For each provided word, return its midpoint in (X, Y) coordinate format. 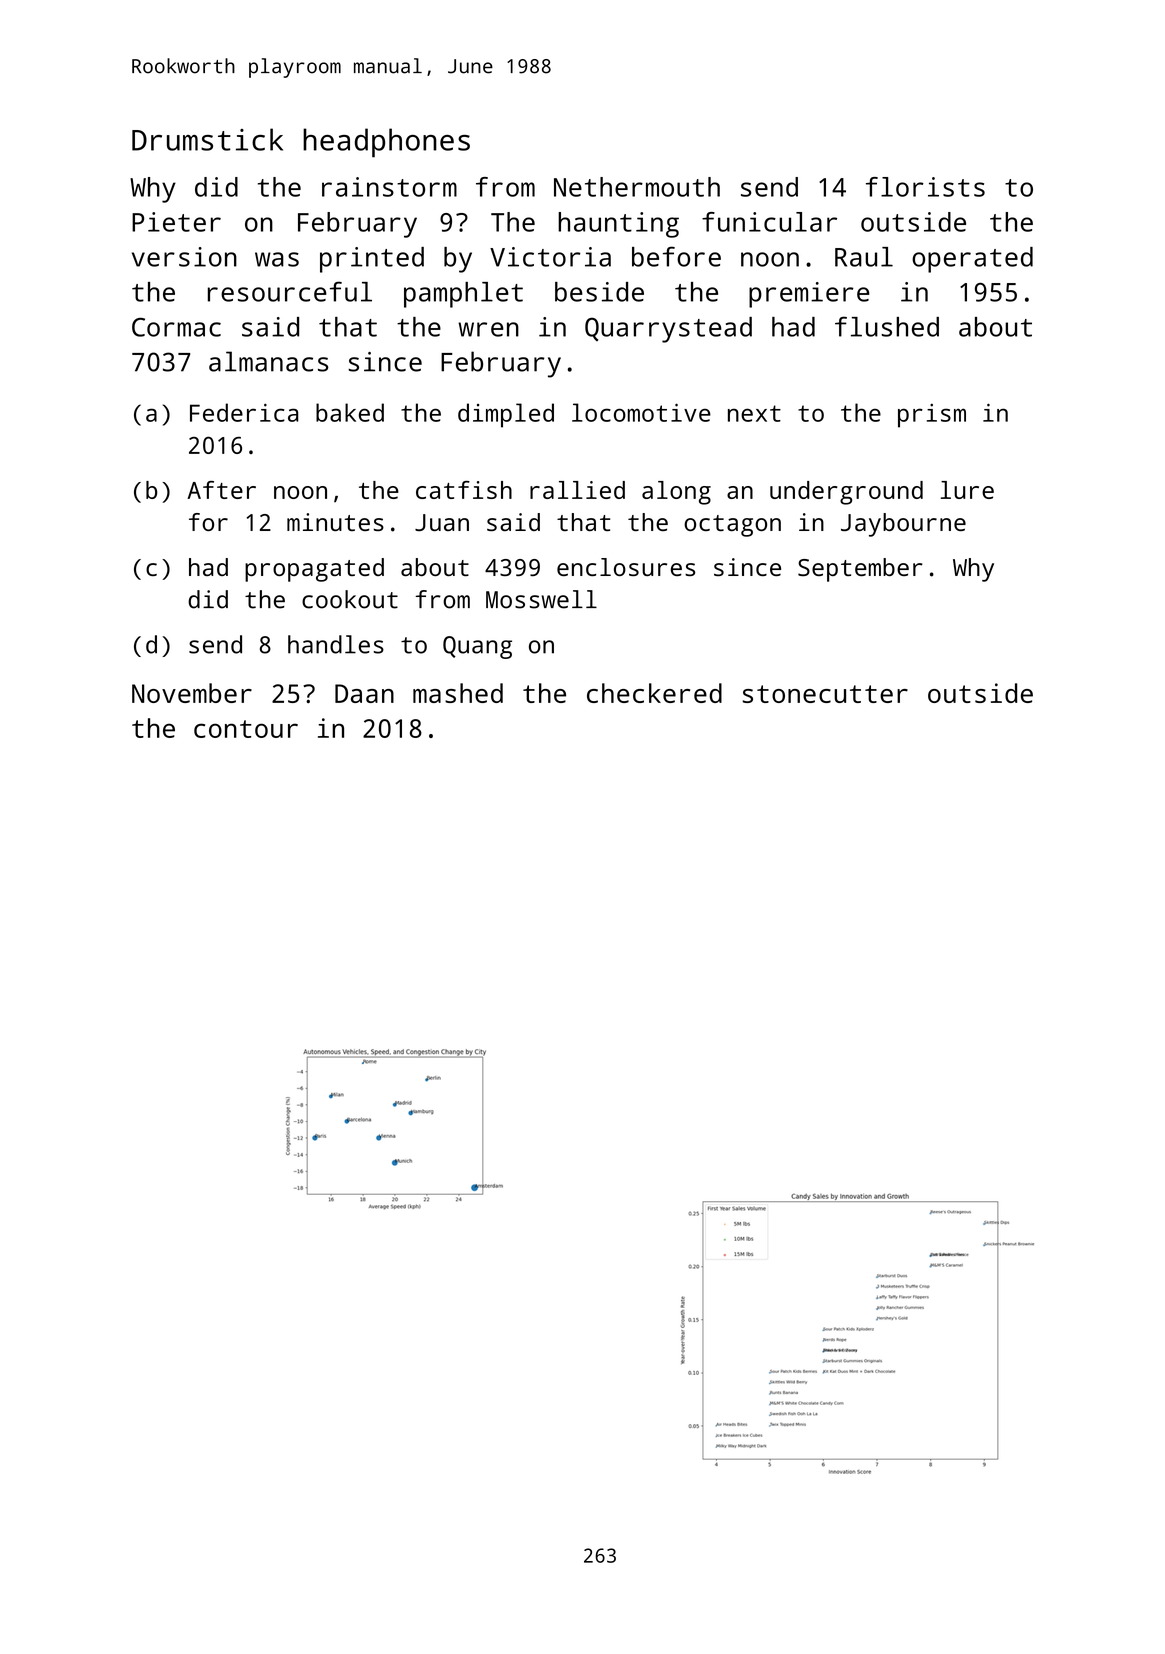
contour (246, 729)
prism (932, 416)
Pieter (176, 222)
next (754, 413)
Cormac (176, 327)
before (676, 256)
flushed (887, 326)
